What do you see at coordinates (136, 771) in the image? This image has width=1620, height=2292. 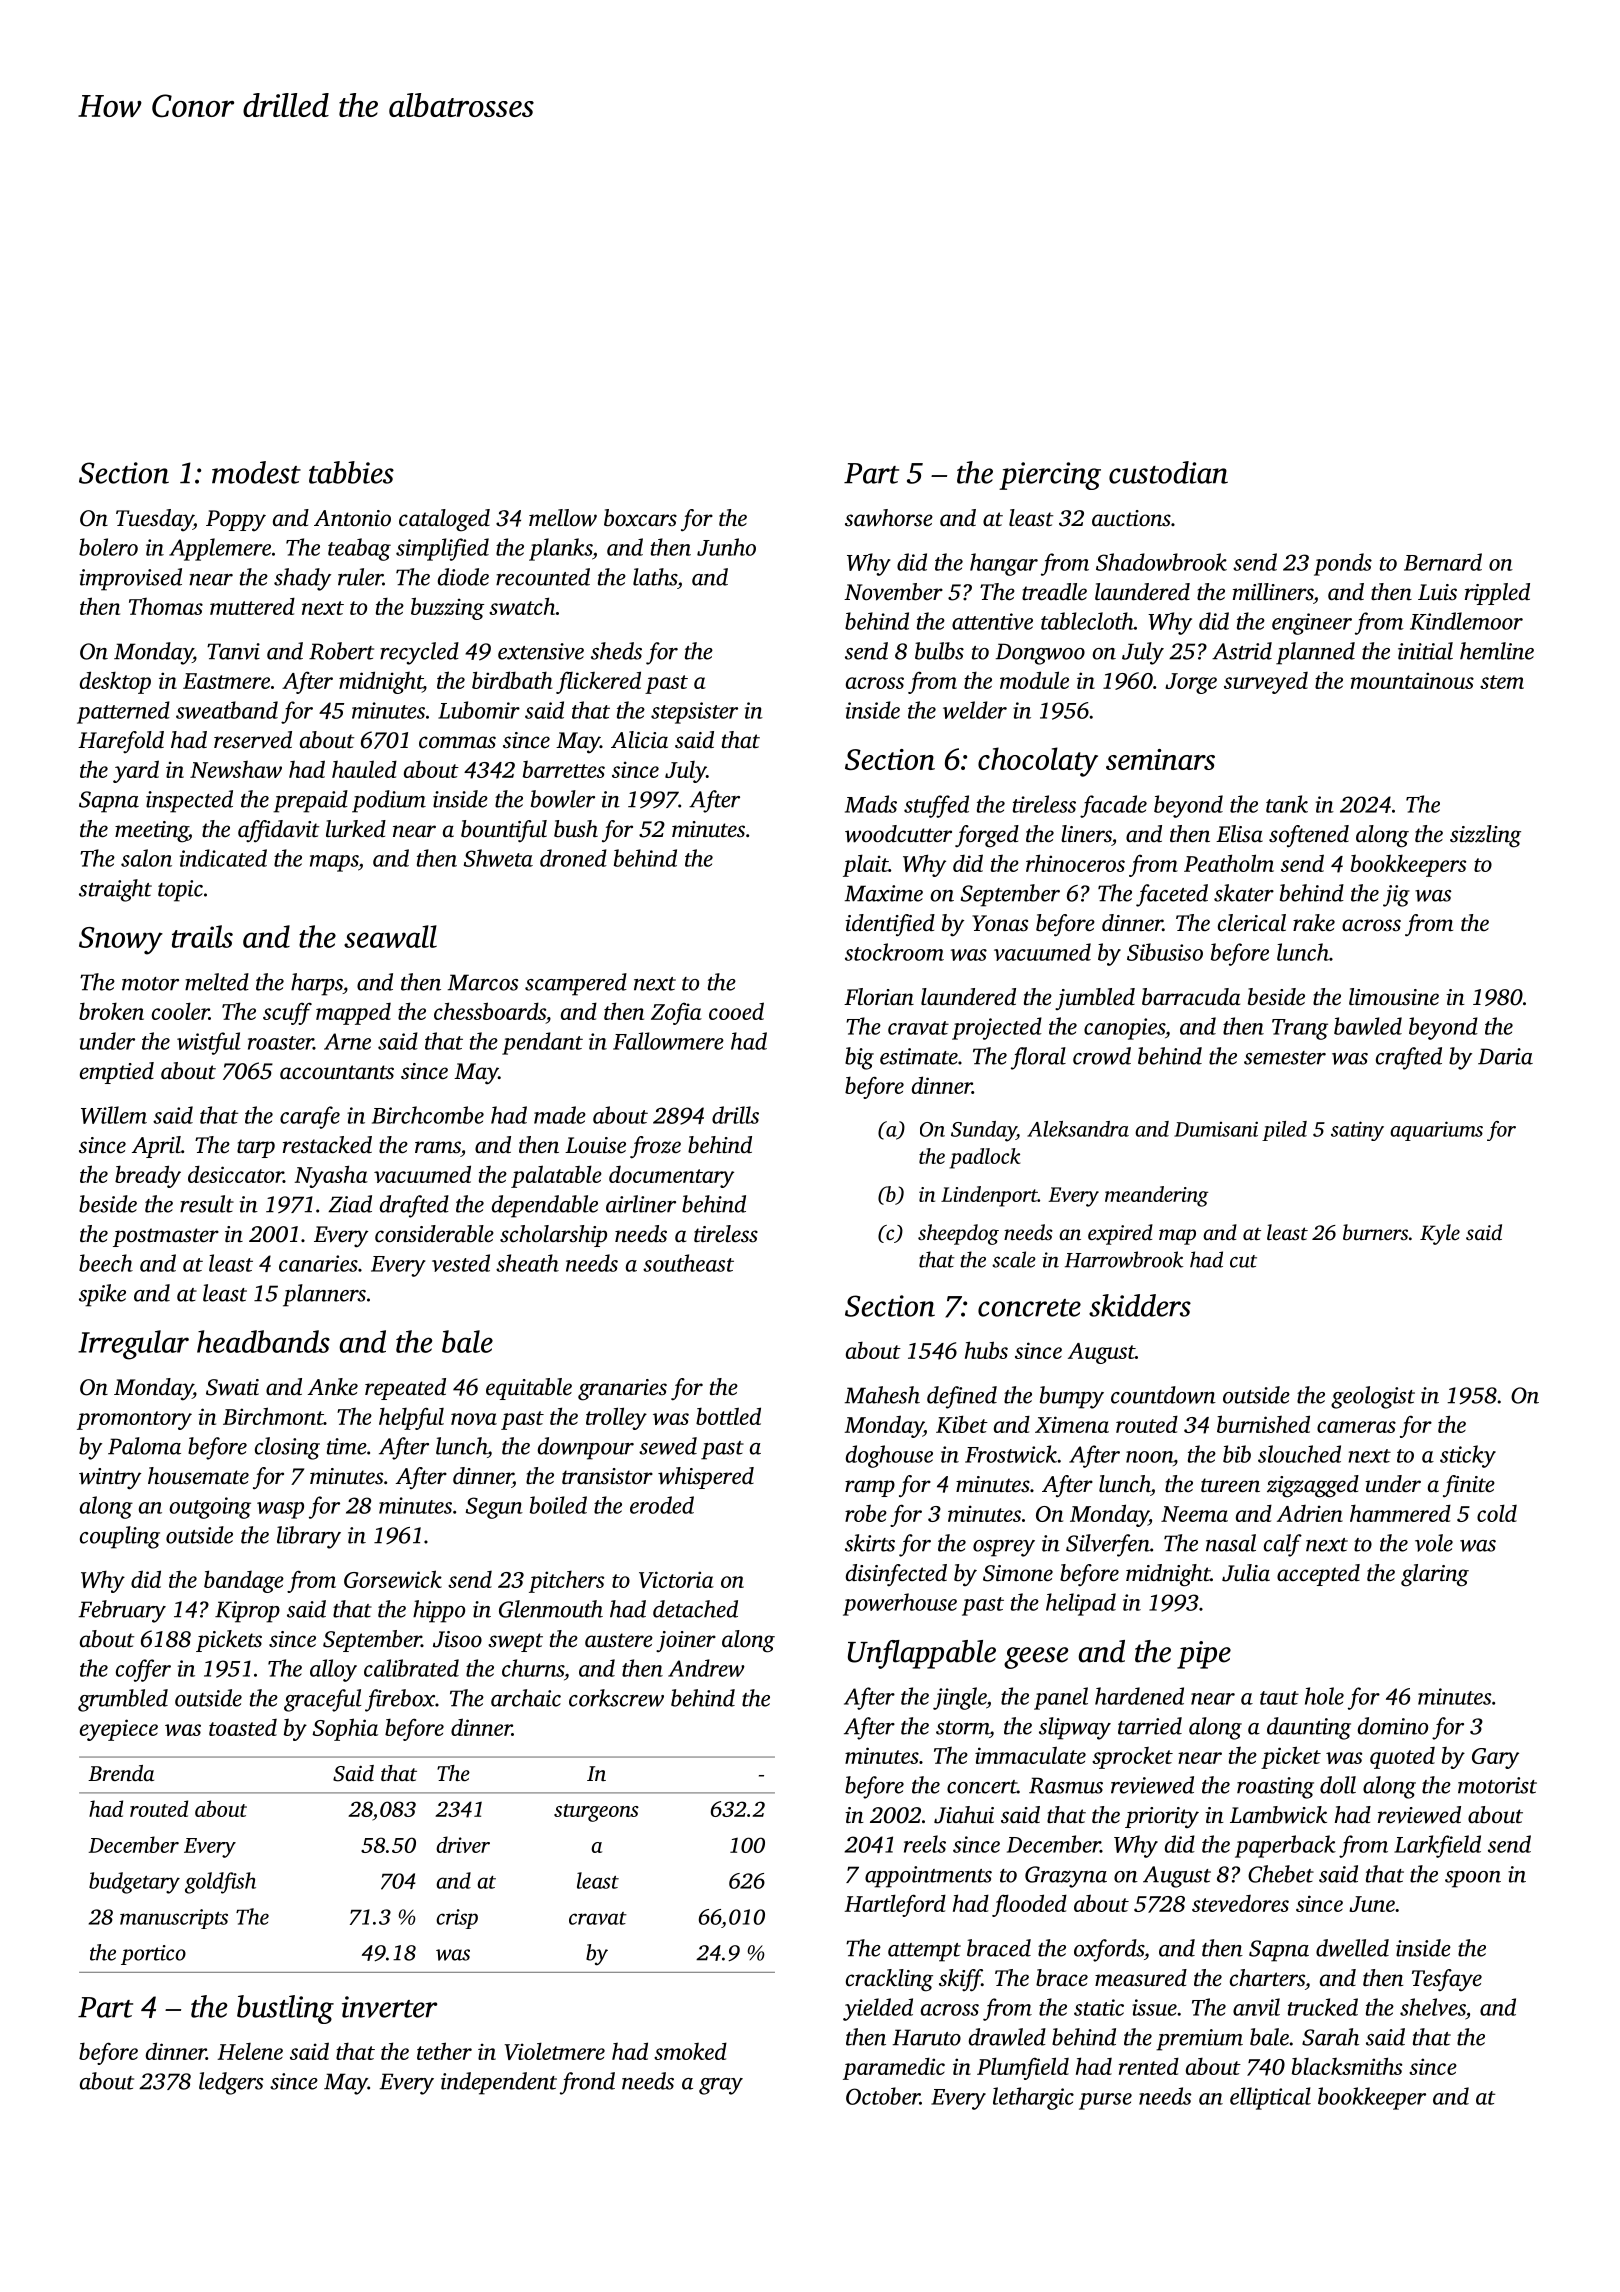 I see `yard` at bounding box center [136, 771].
